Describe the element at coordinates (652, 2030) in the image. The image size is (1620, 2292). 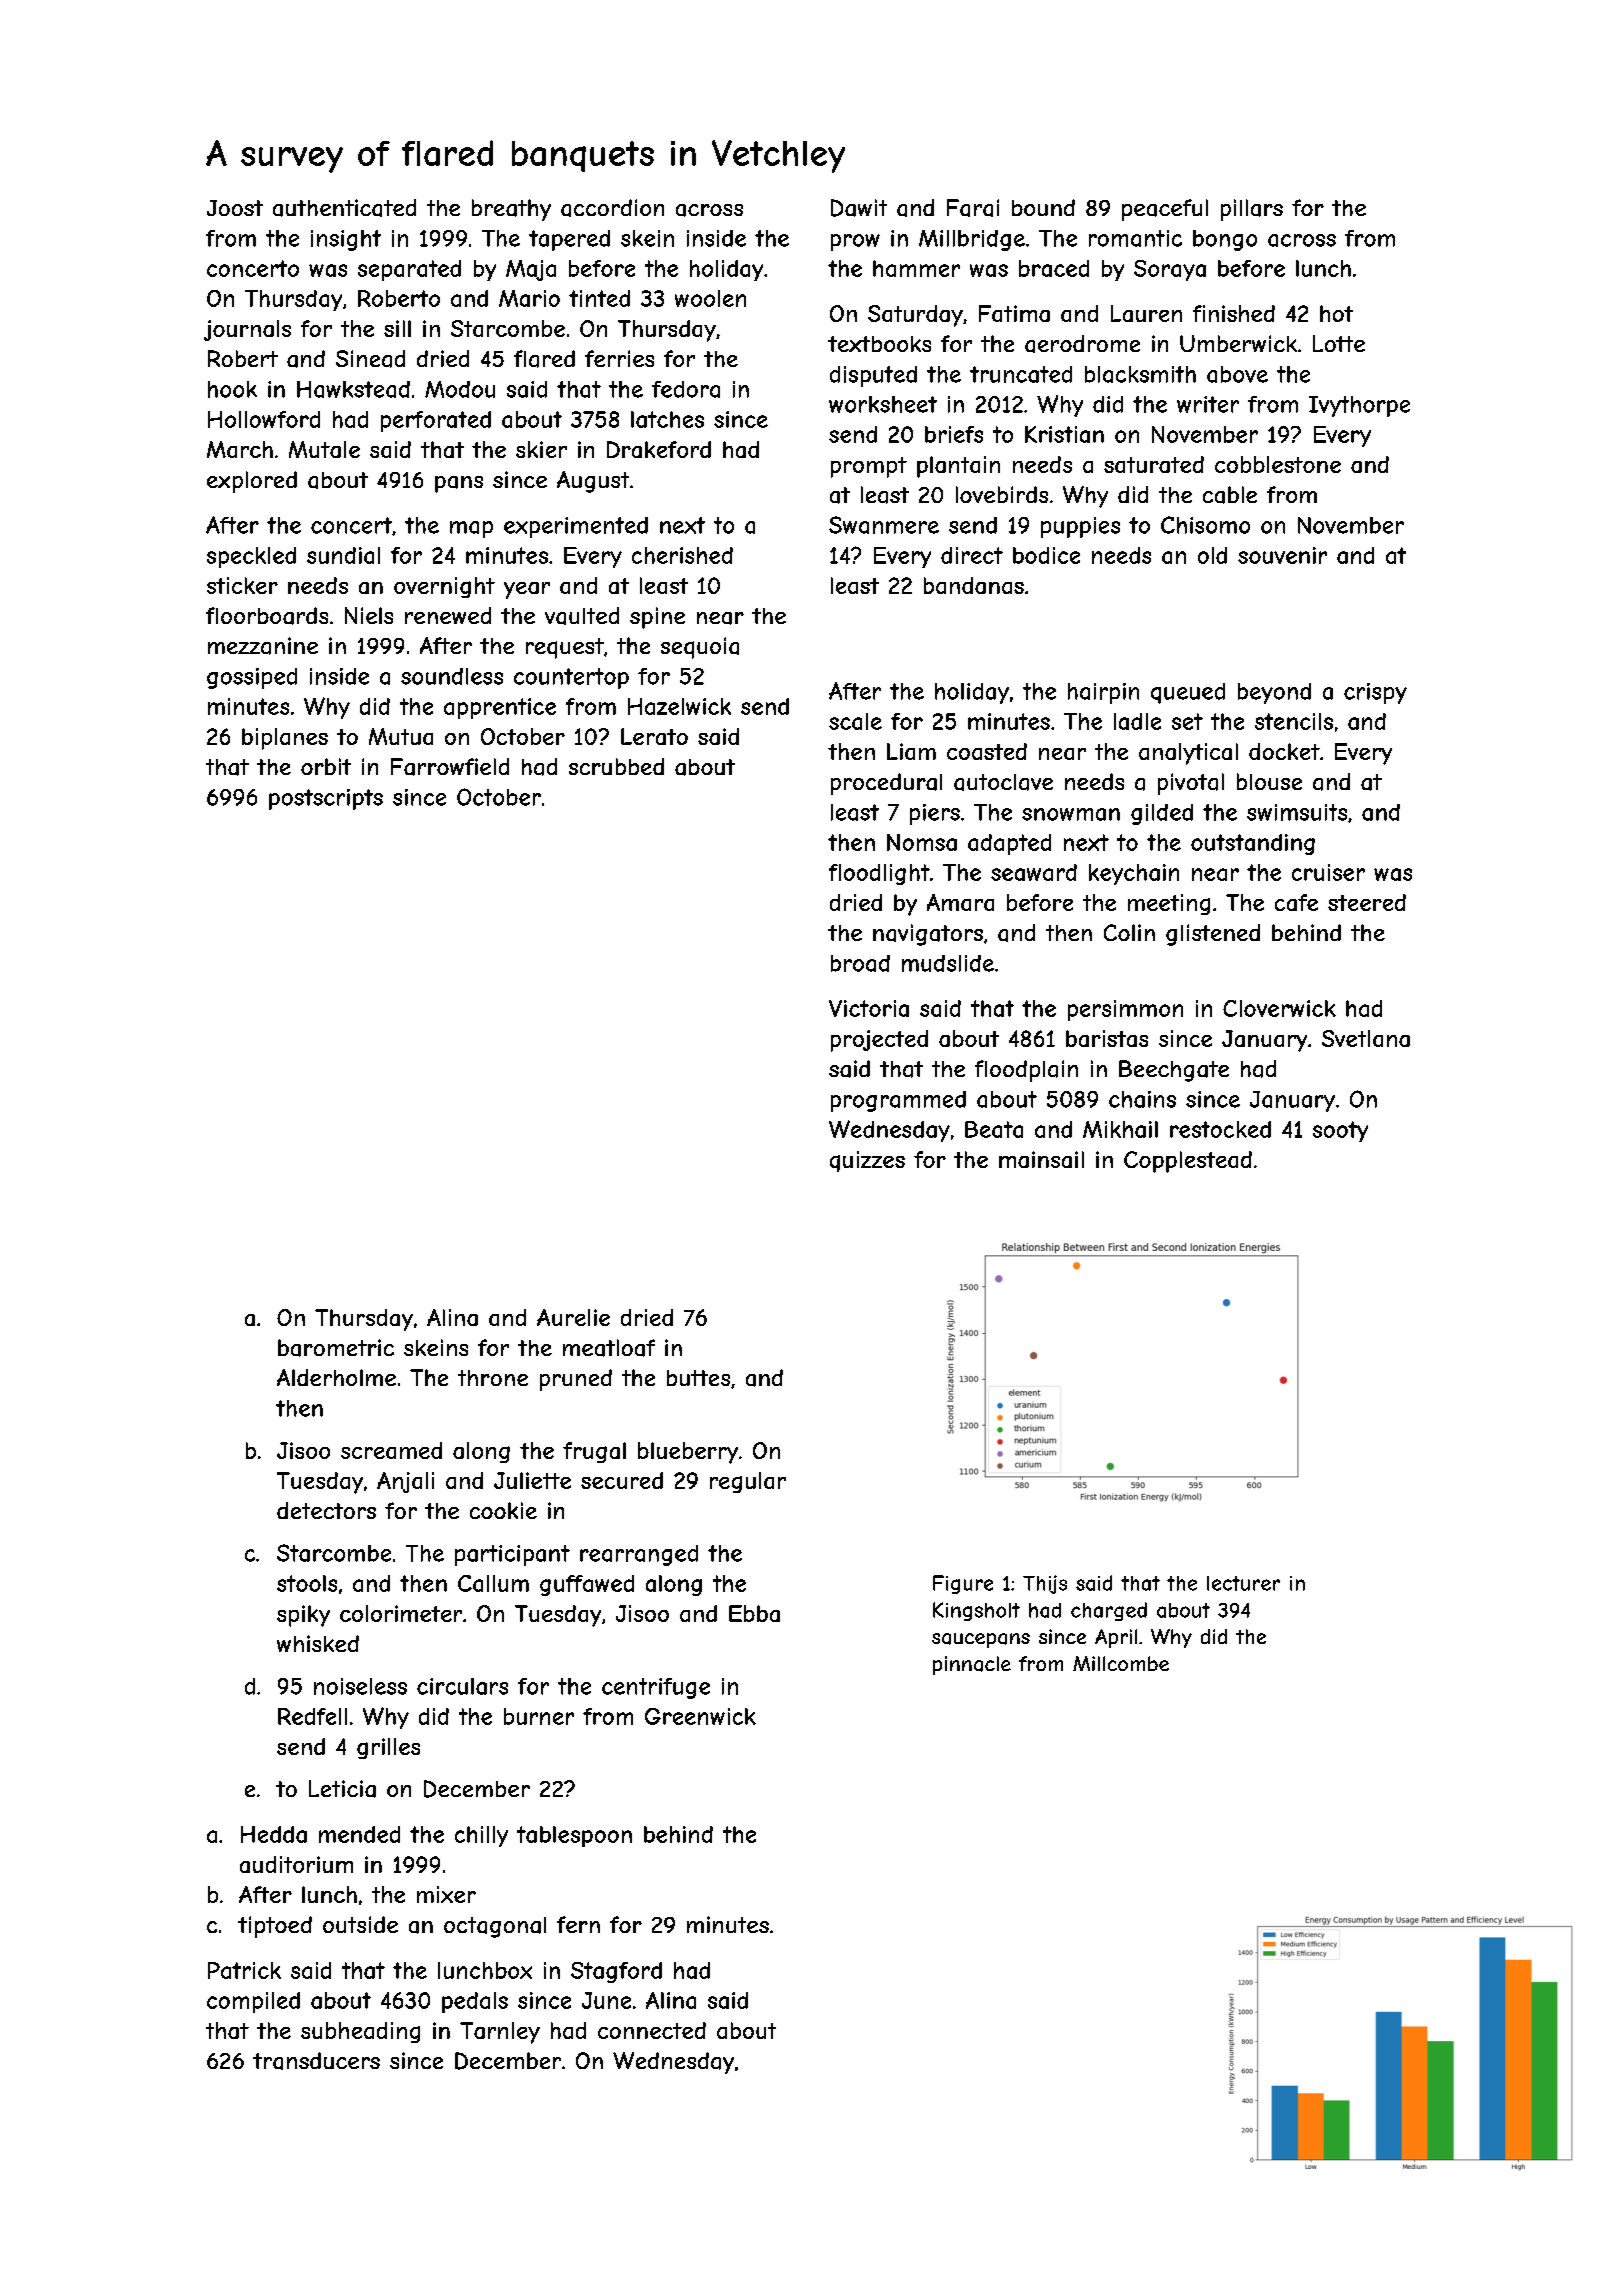
I see `connected` at that location.
